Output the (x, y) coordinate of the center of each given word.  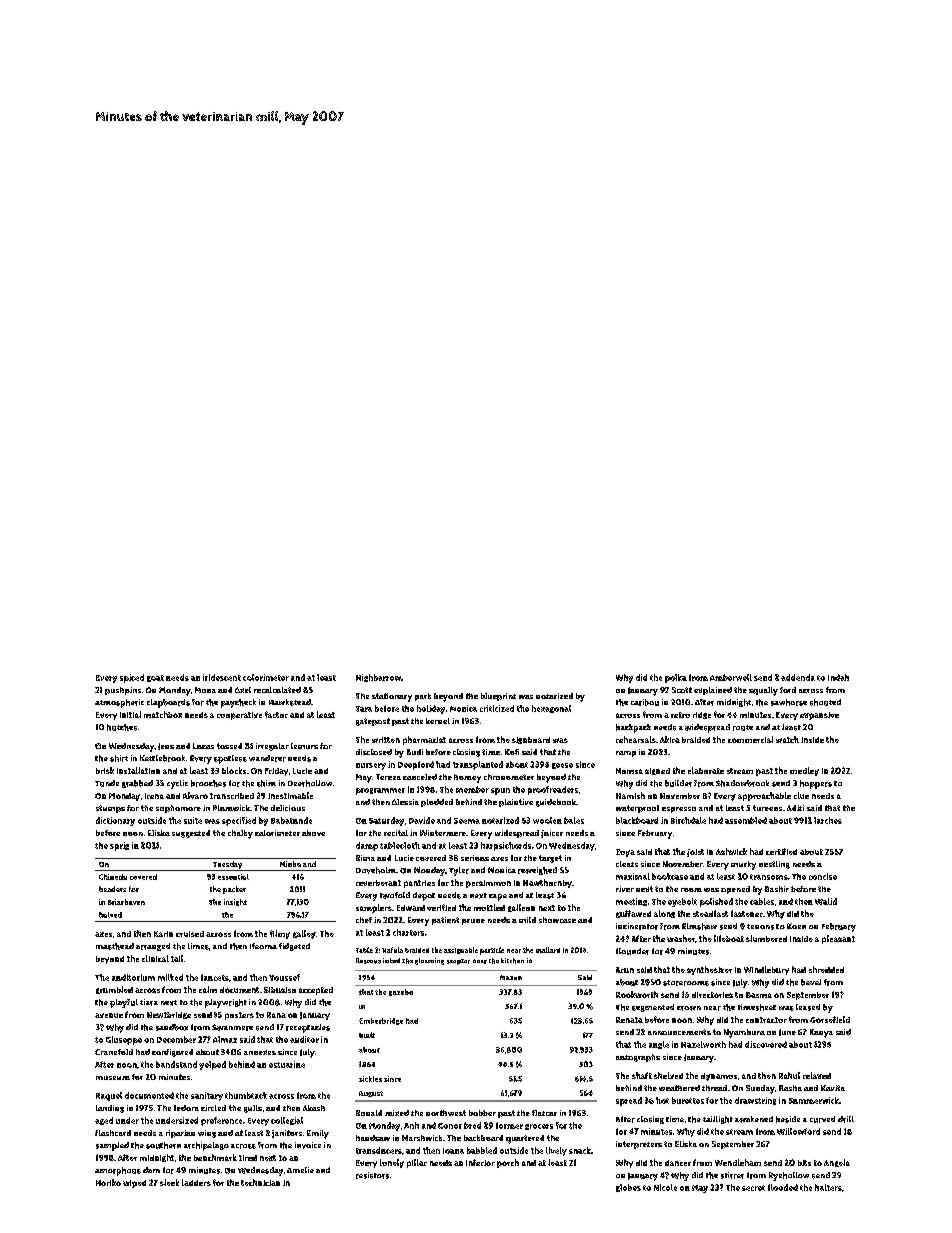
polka (676, 678)
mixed (397, 1113)
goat (155, 678)
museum (113, 1078)
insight (235, 902)
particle (492, 951)
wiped (134, 1184)
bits (804, 1163)
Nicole (665, 1187)
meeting (631, 902)
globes (628, 1188)
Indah (838, 677)
